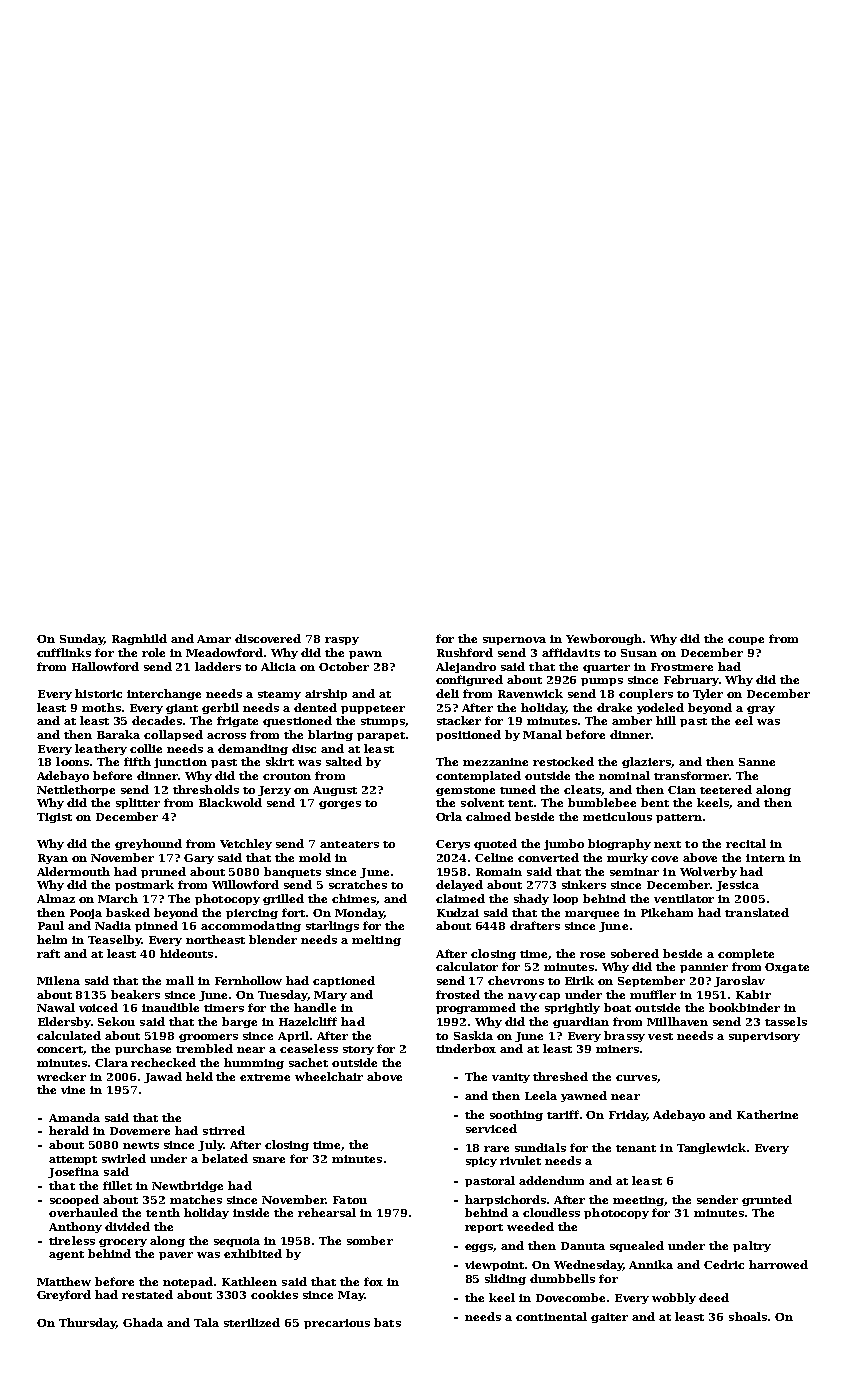 The image size is (849, 1400). I want to click on helm, so click(52, 939).
